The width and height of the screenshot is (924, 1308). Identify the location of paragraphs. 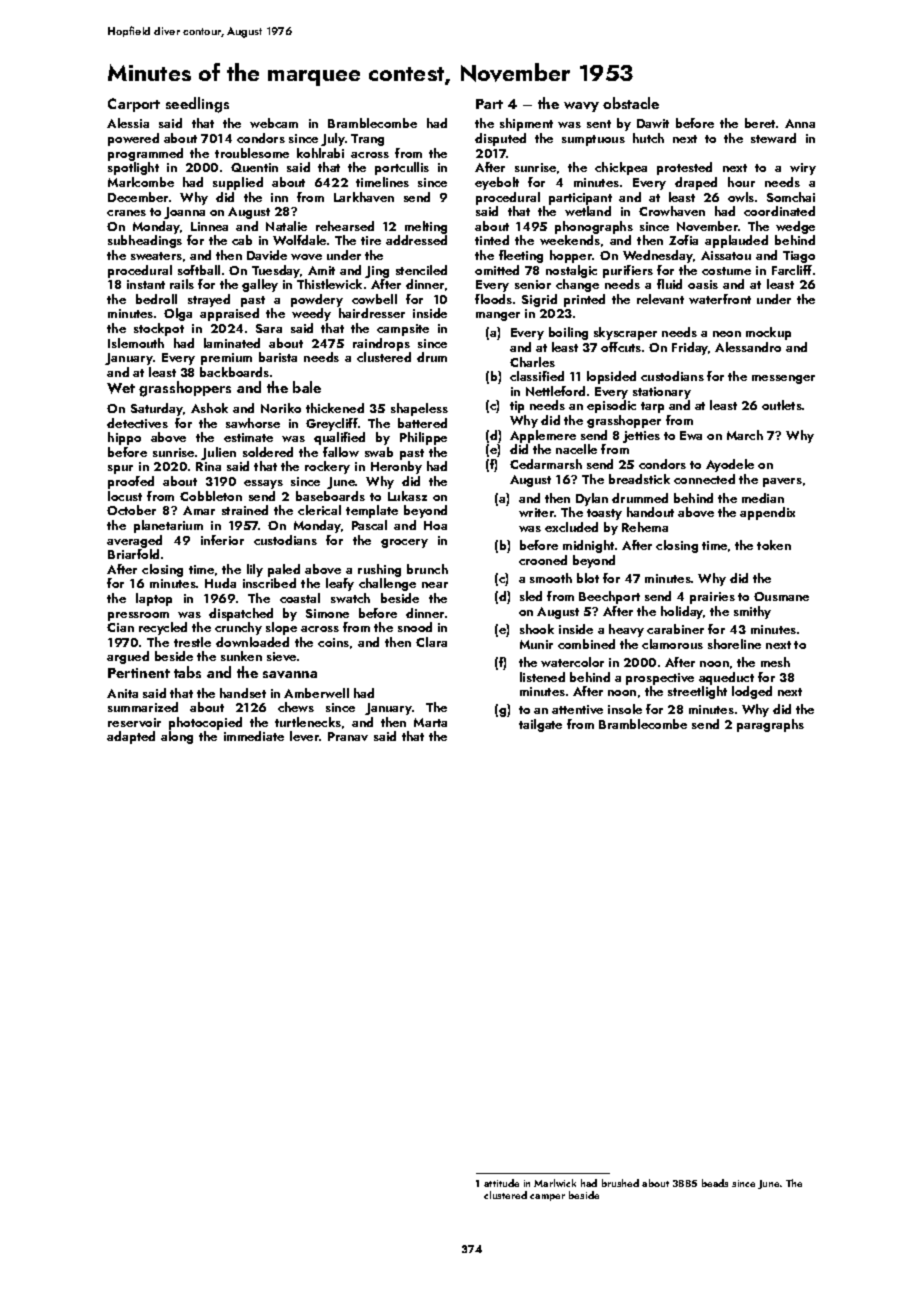
(770, 725).
